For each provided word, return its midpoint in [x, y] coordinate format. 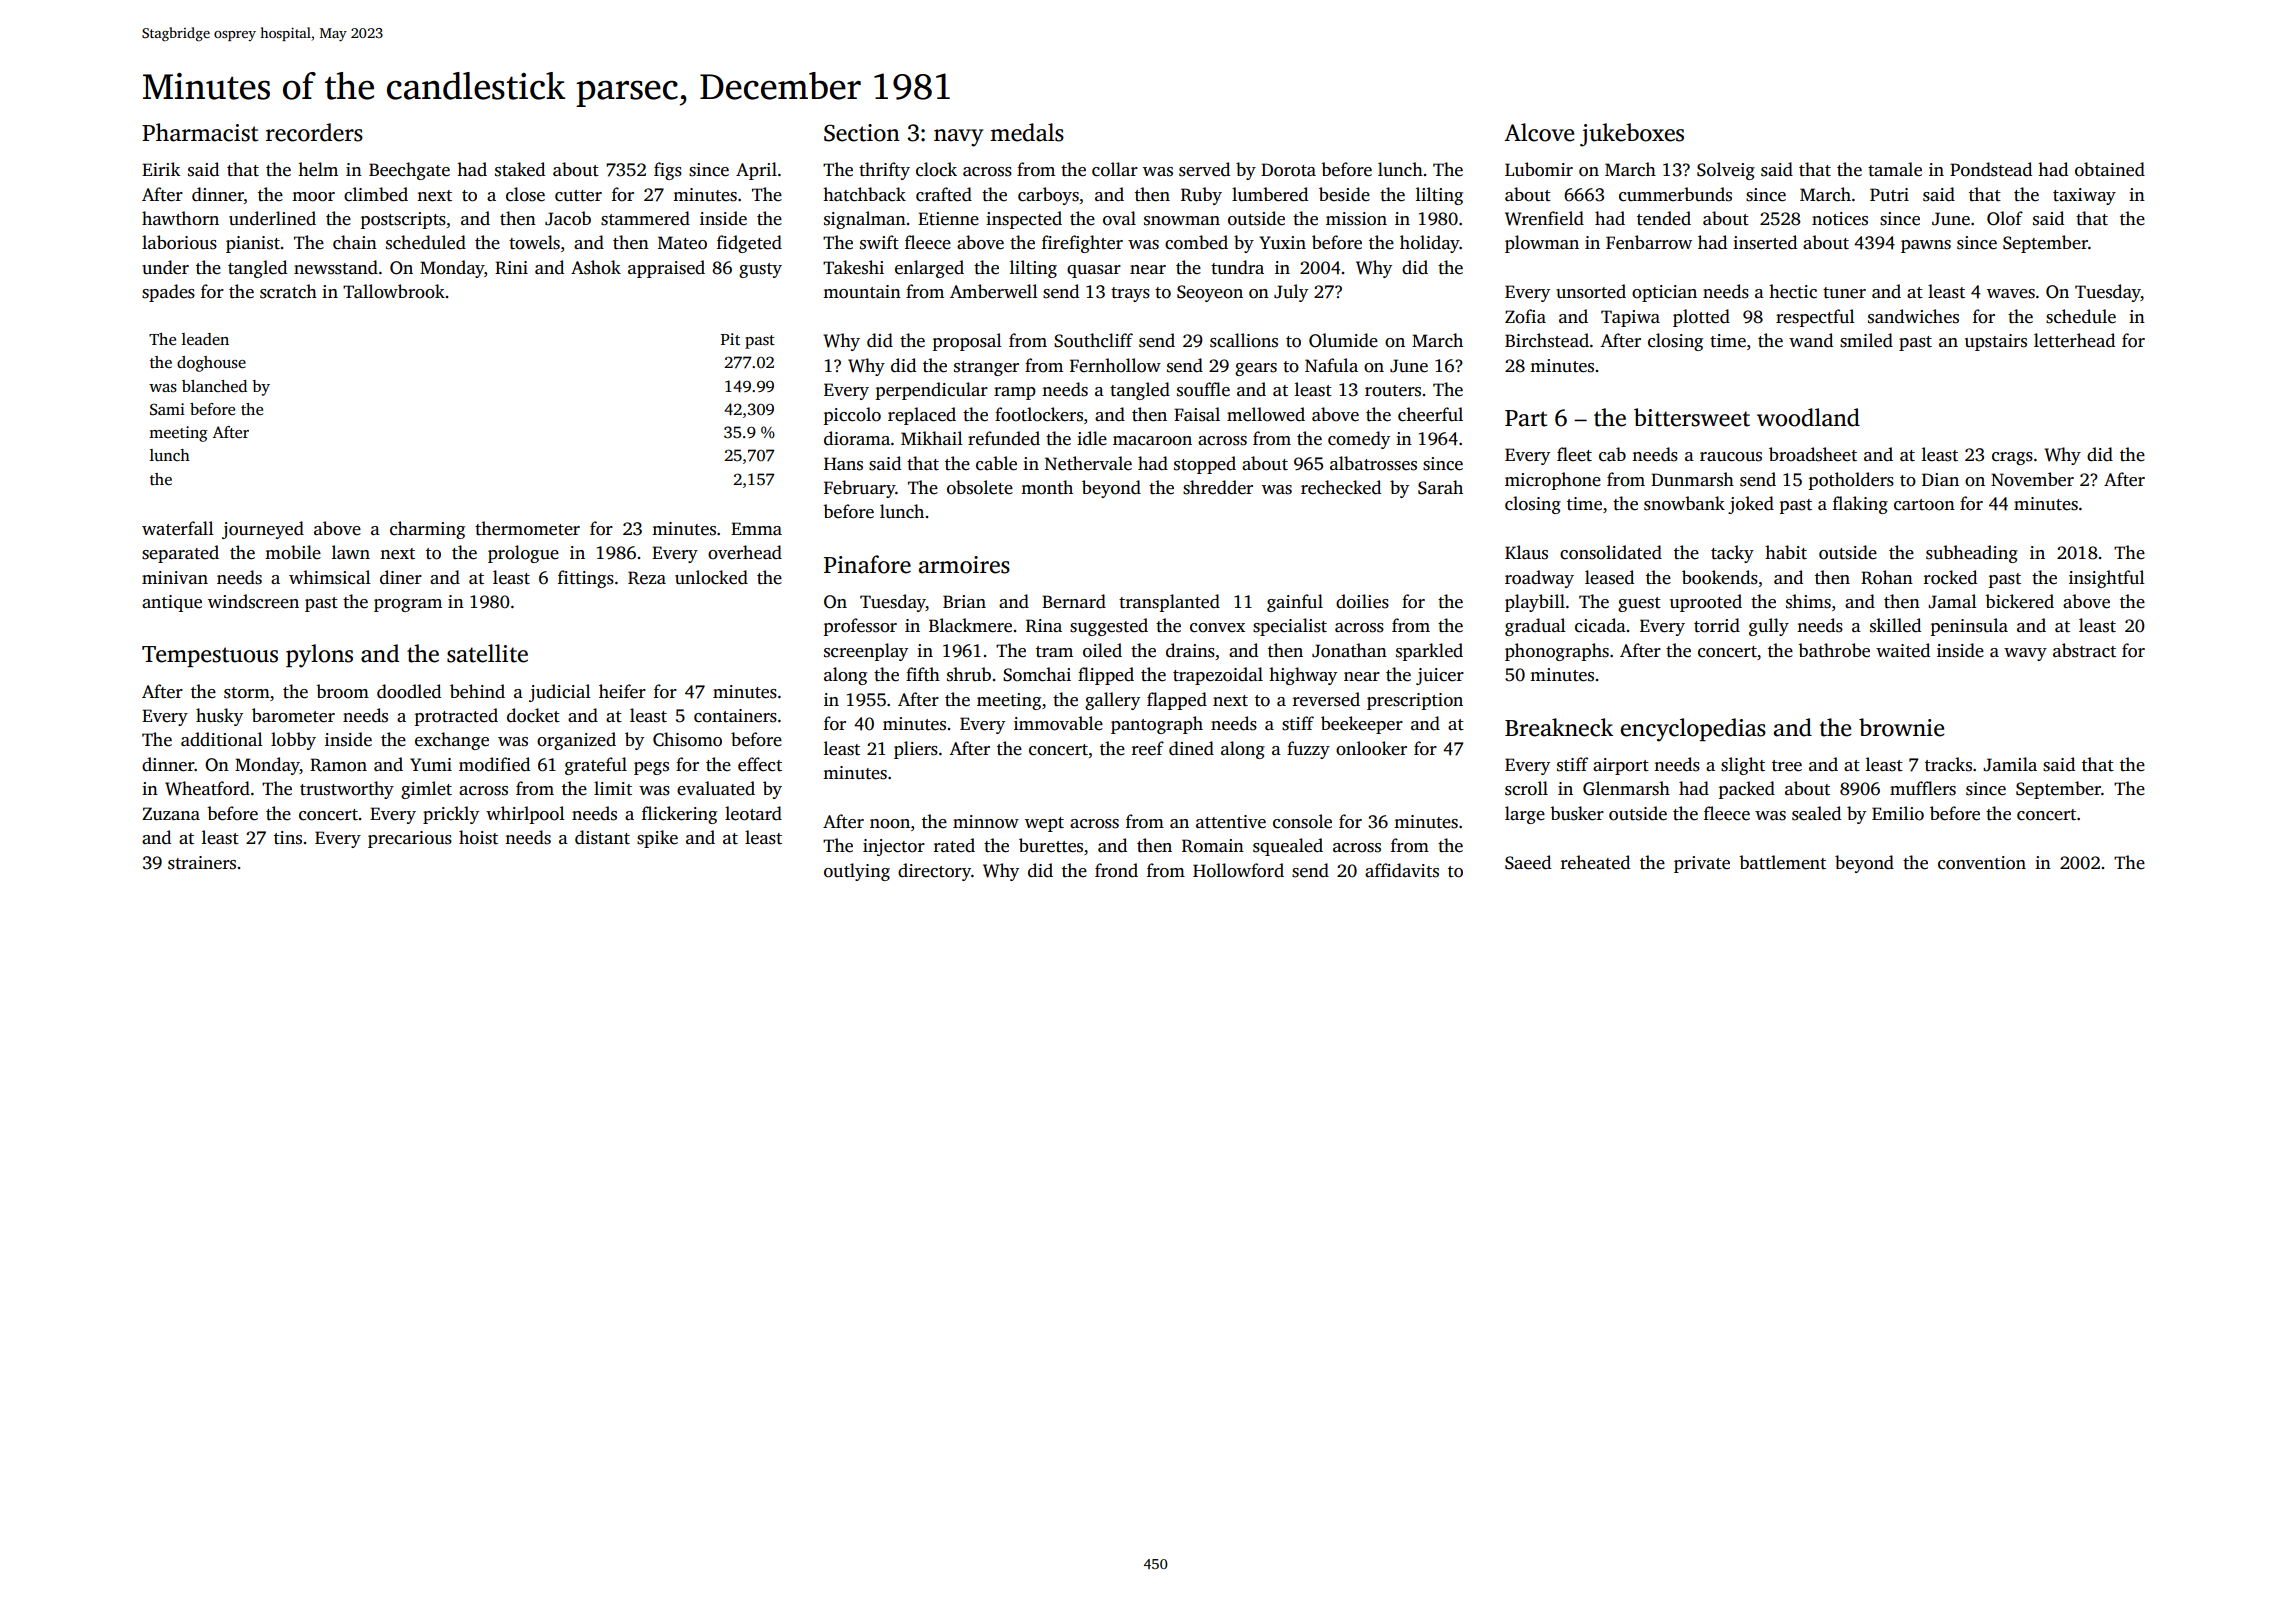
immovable [1058, 723]
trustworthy [347, 790]
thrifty [884, 171]
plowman [1542, 244]
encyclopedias [1693, 730]
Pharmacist [200, 132]
